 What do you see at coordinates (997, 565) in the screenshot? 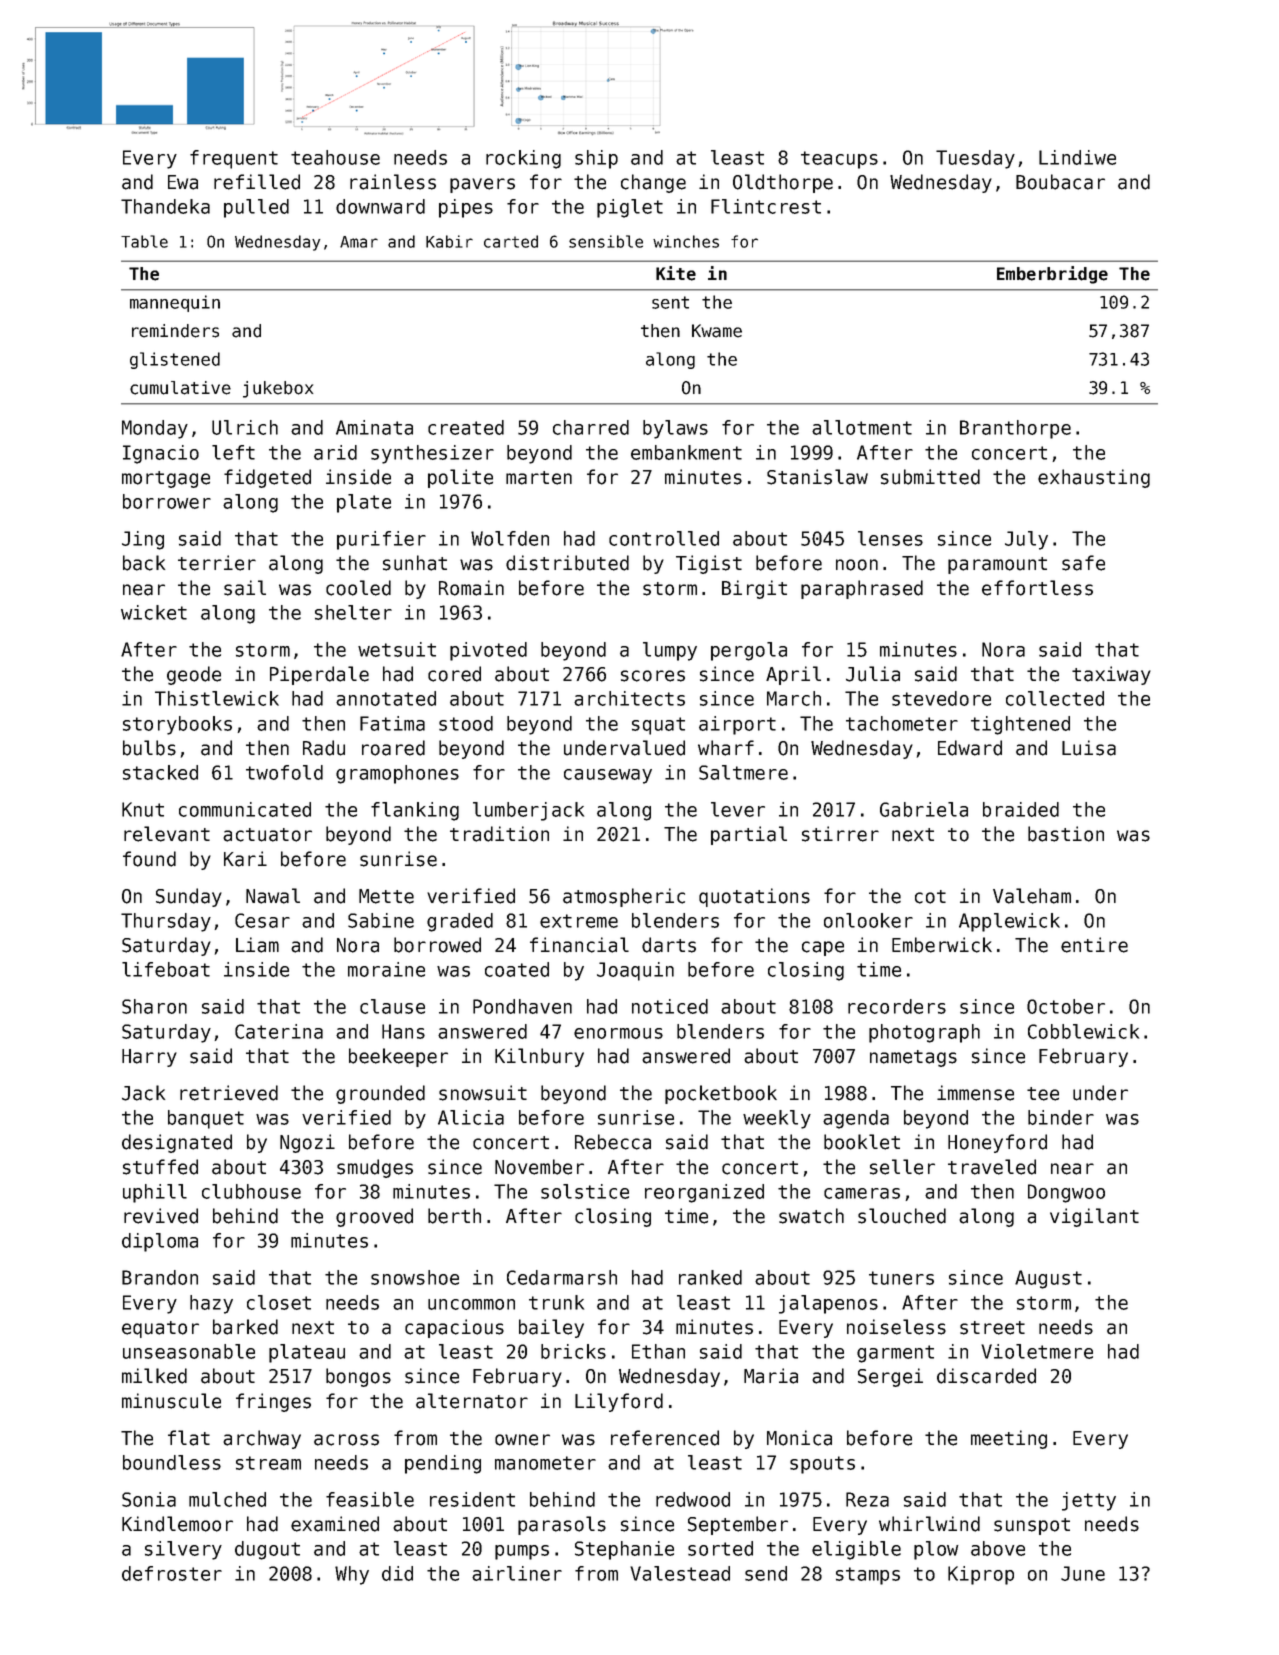
I see `paramount` at bounding box center [997, 565].
